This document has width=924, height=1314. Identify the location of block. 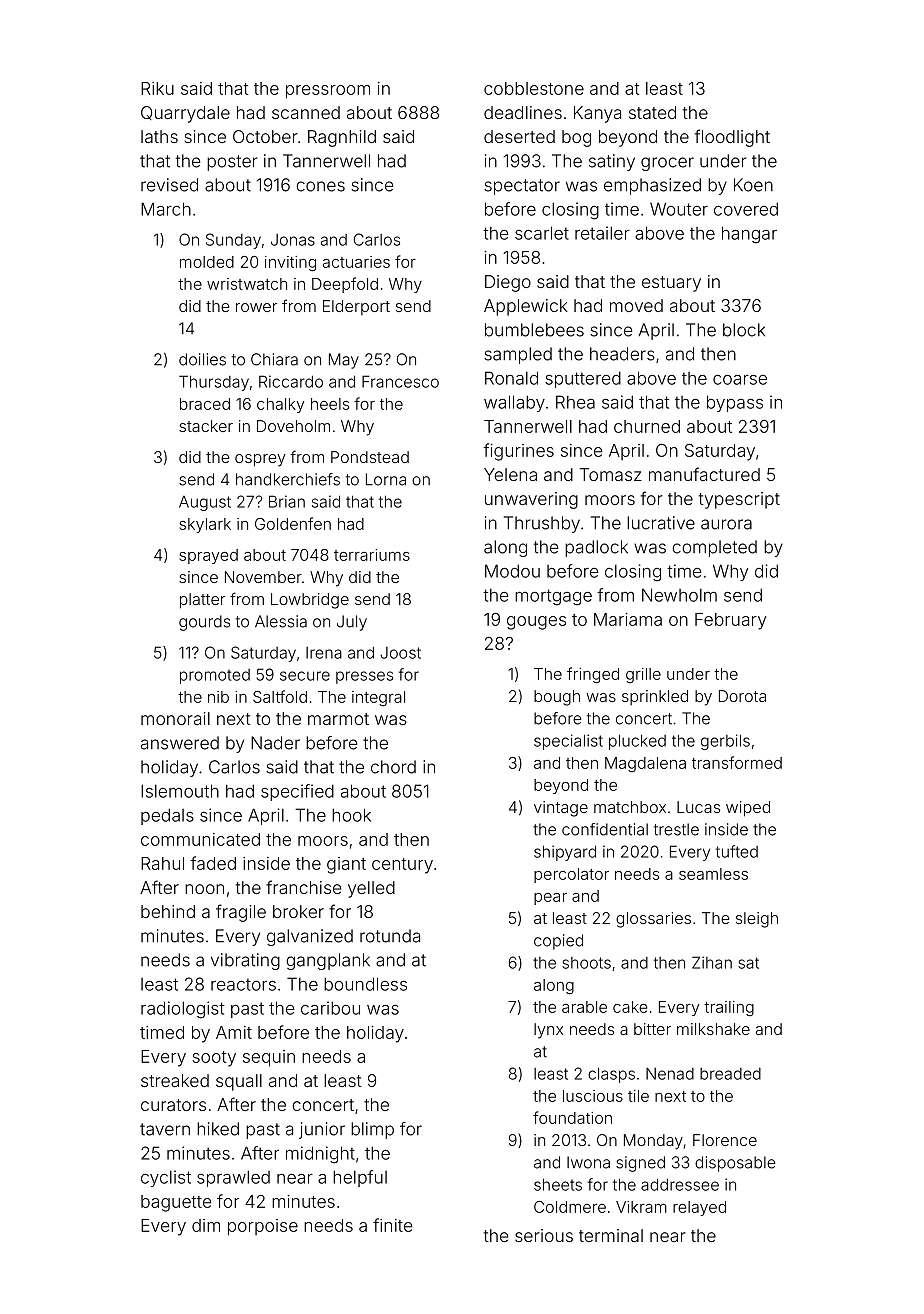
(744, 330).
